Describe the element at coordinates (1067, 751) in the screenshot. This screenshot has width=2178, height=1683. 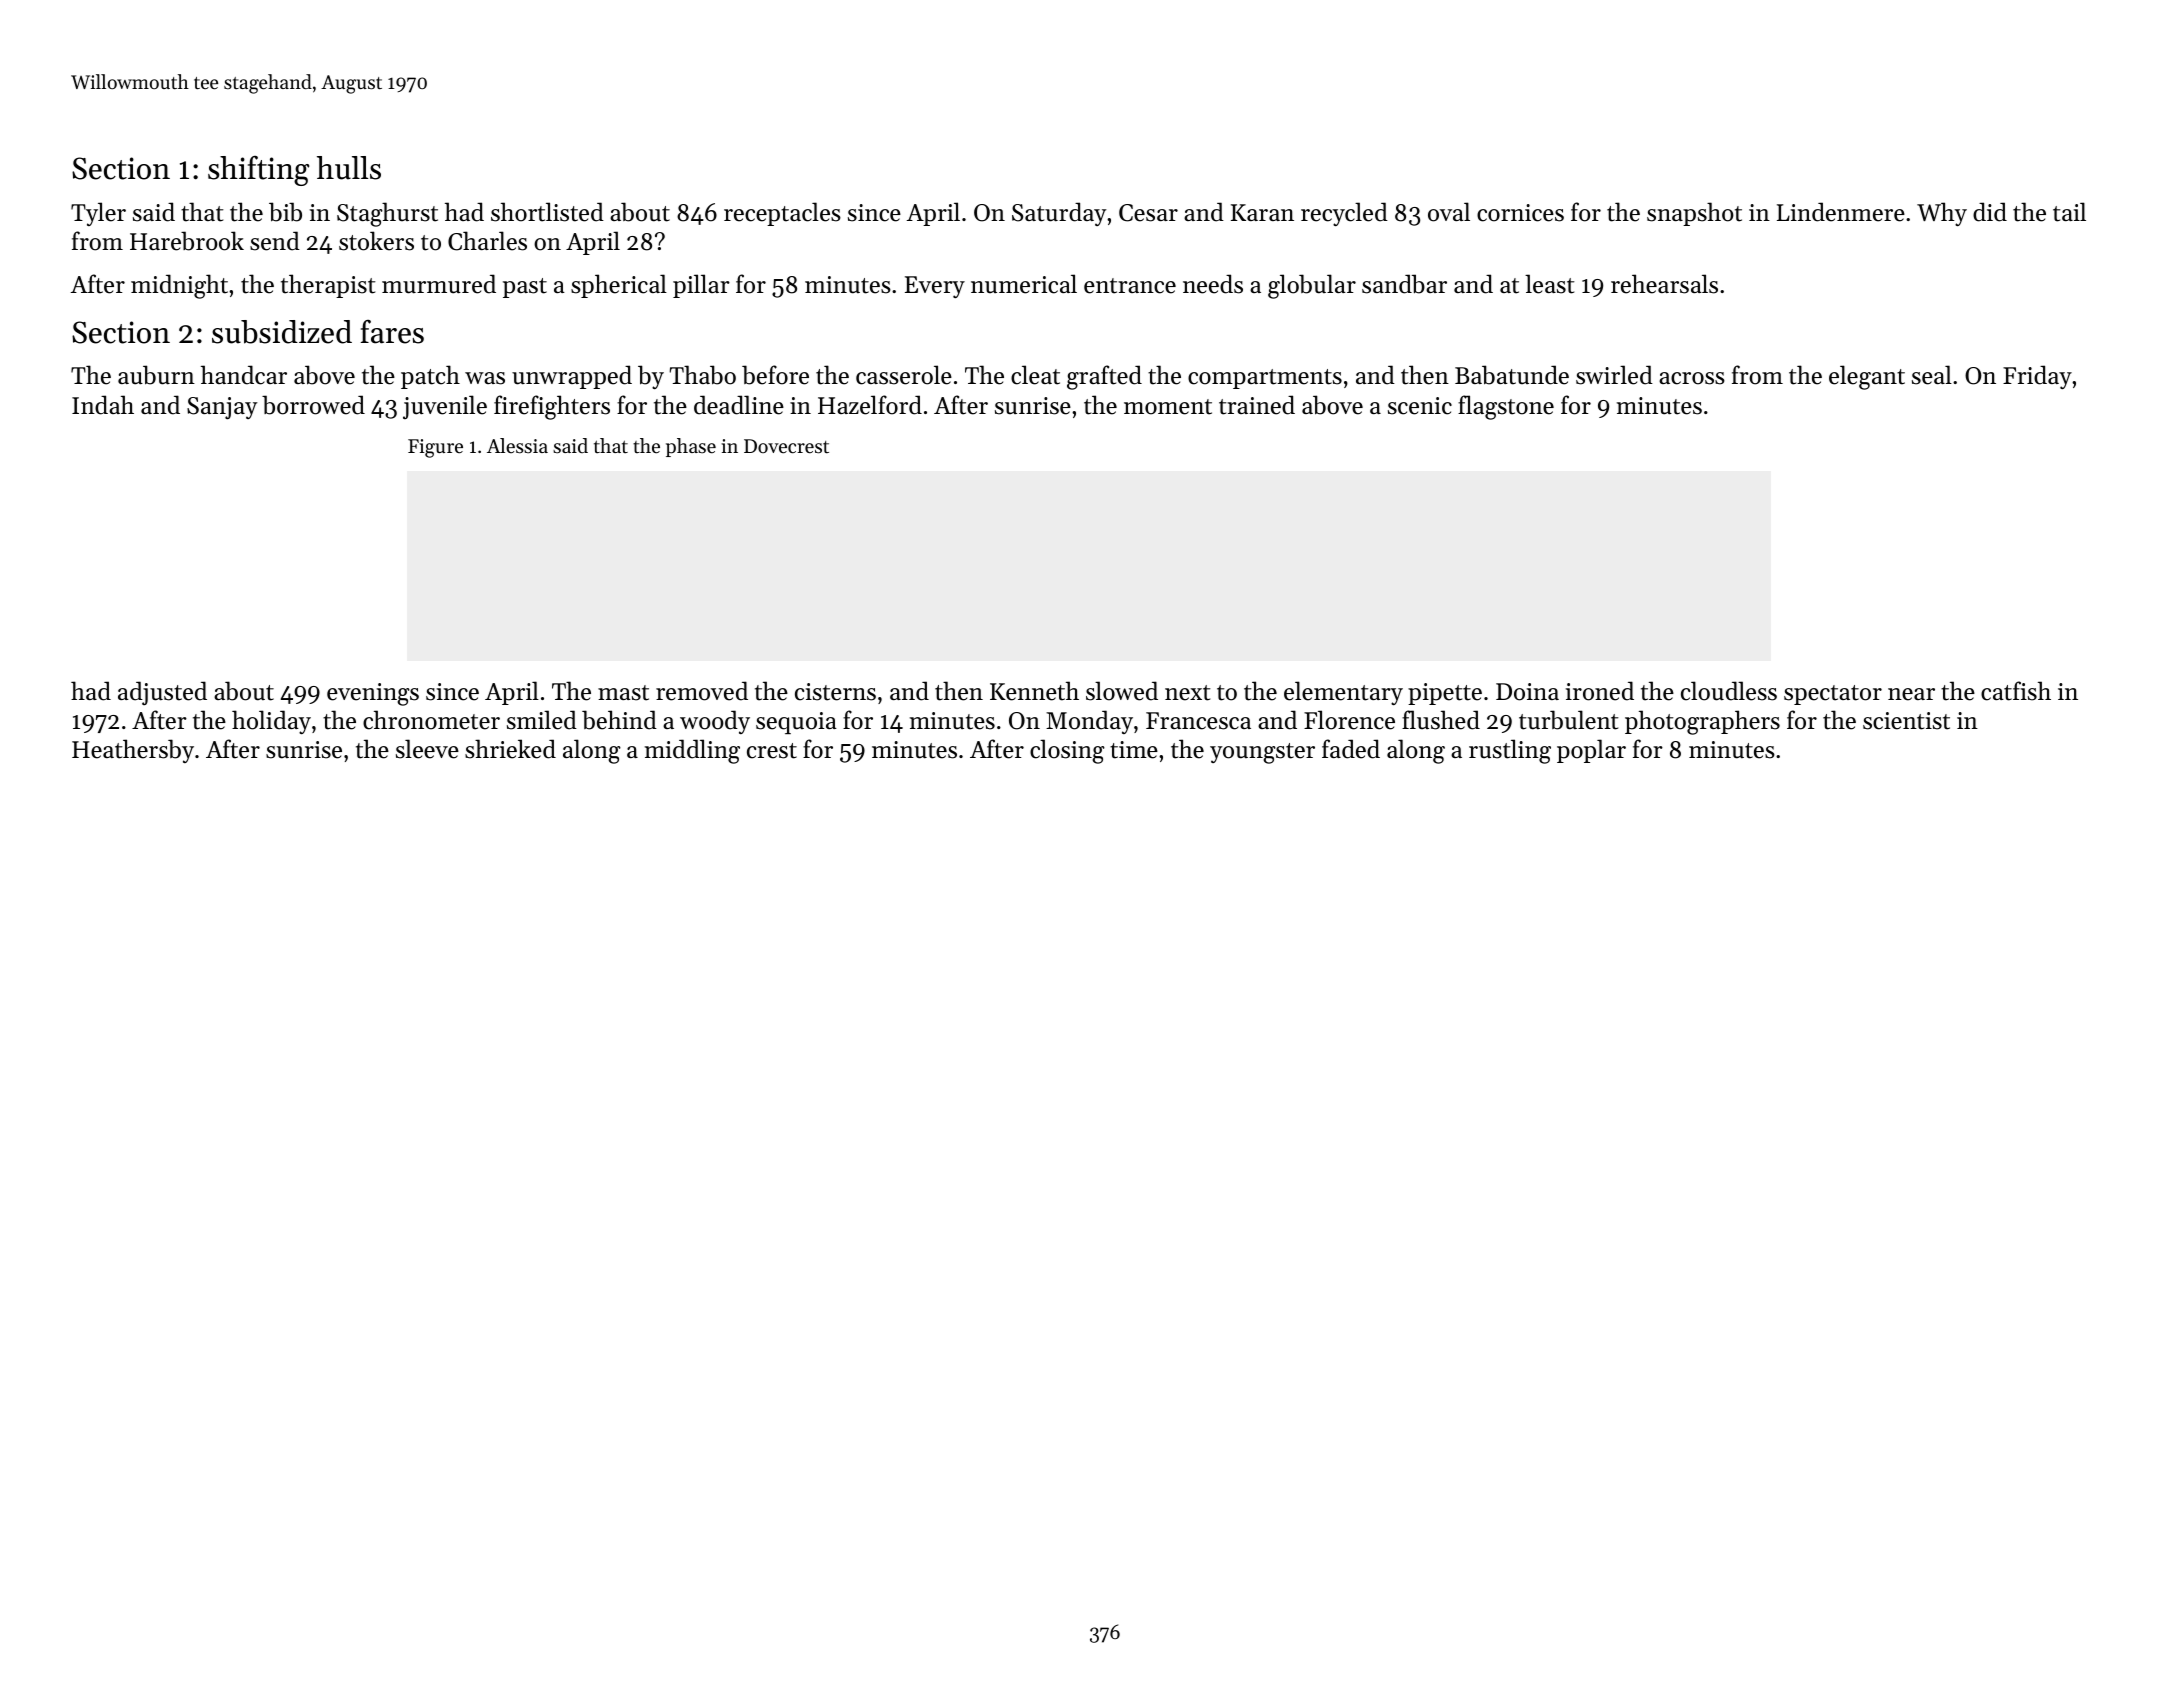
I see `closing` at that location.
